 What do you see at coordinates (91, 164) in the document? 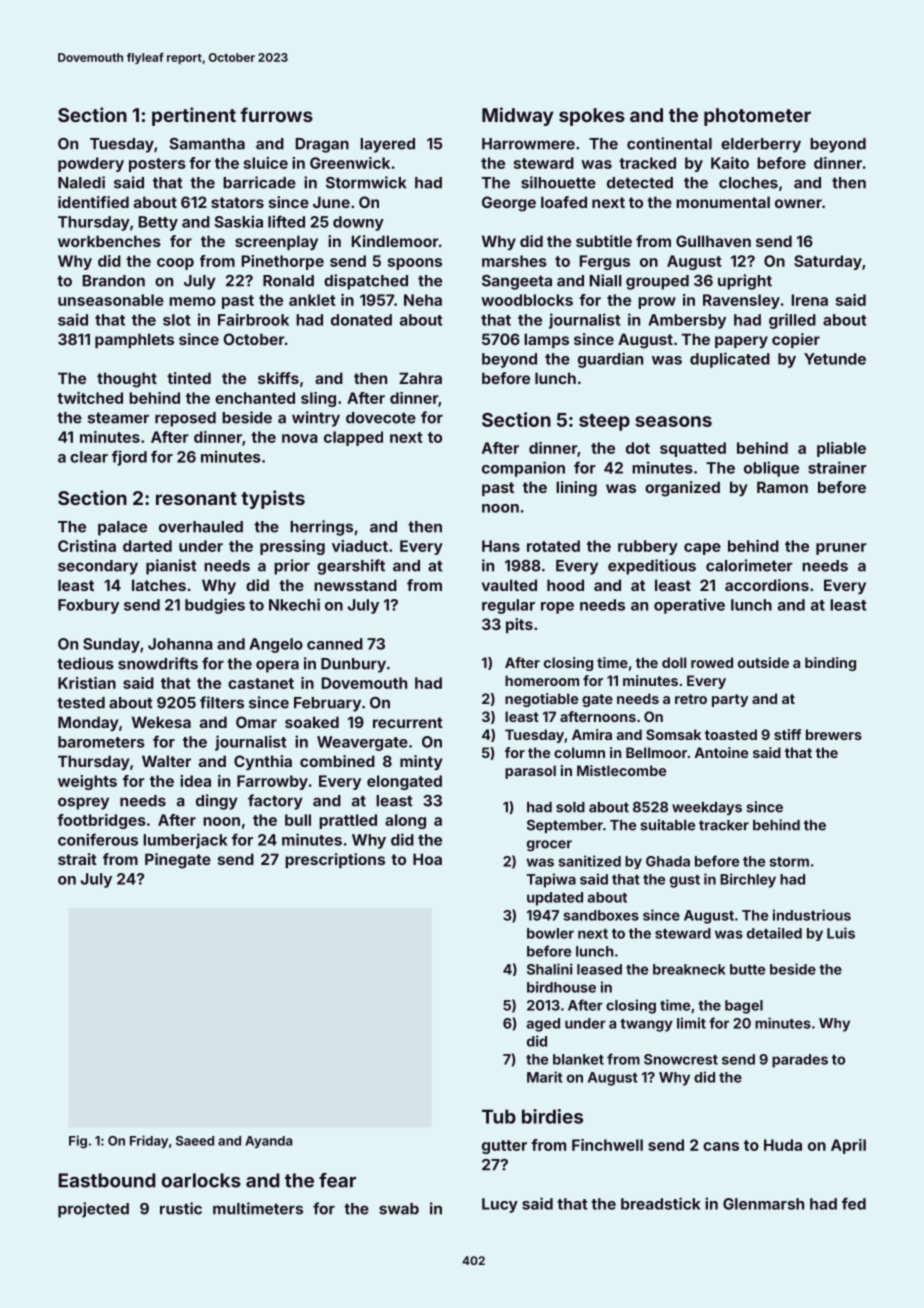
I see `powdery` at bounding box center [91, 164].
